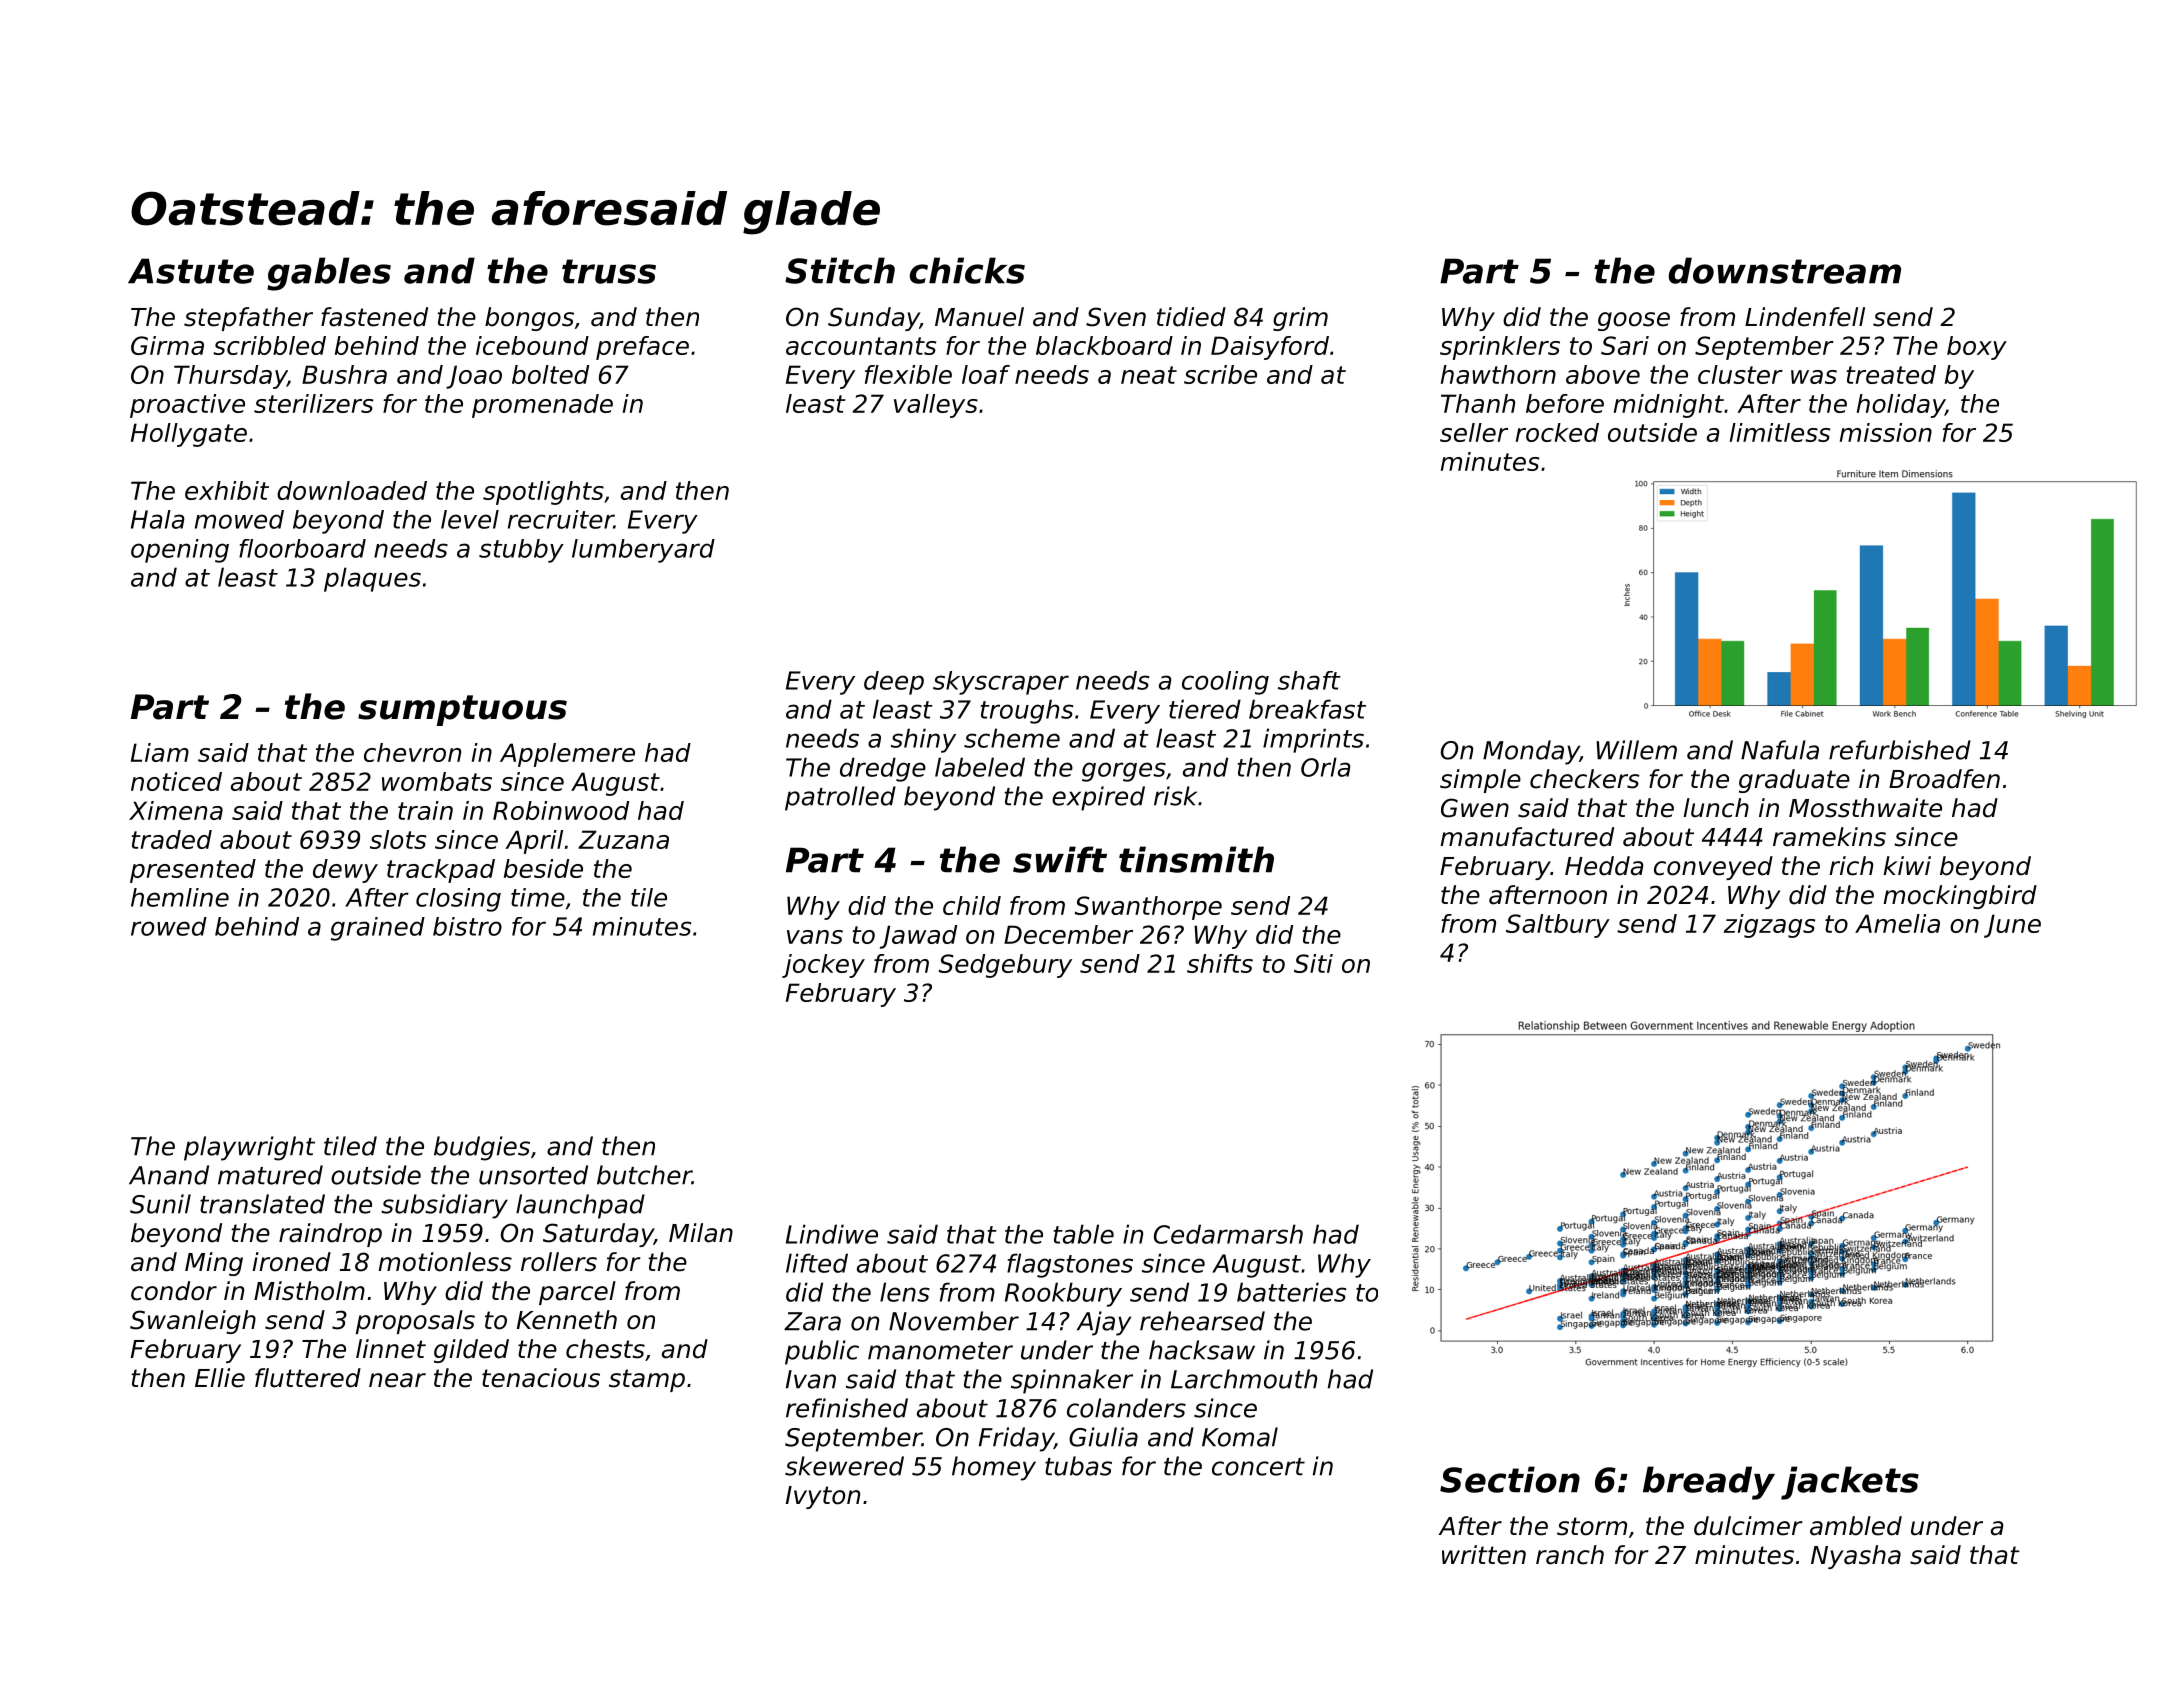  Describe the element at coordinates (1977, 348) in the document. I see `boxy` at that location.
